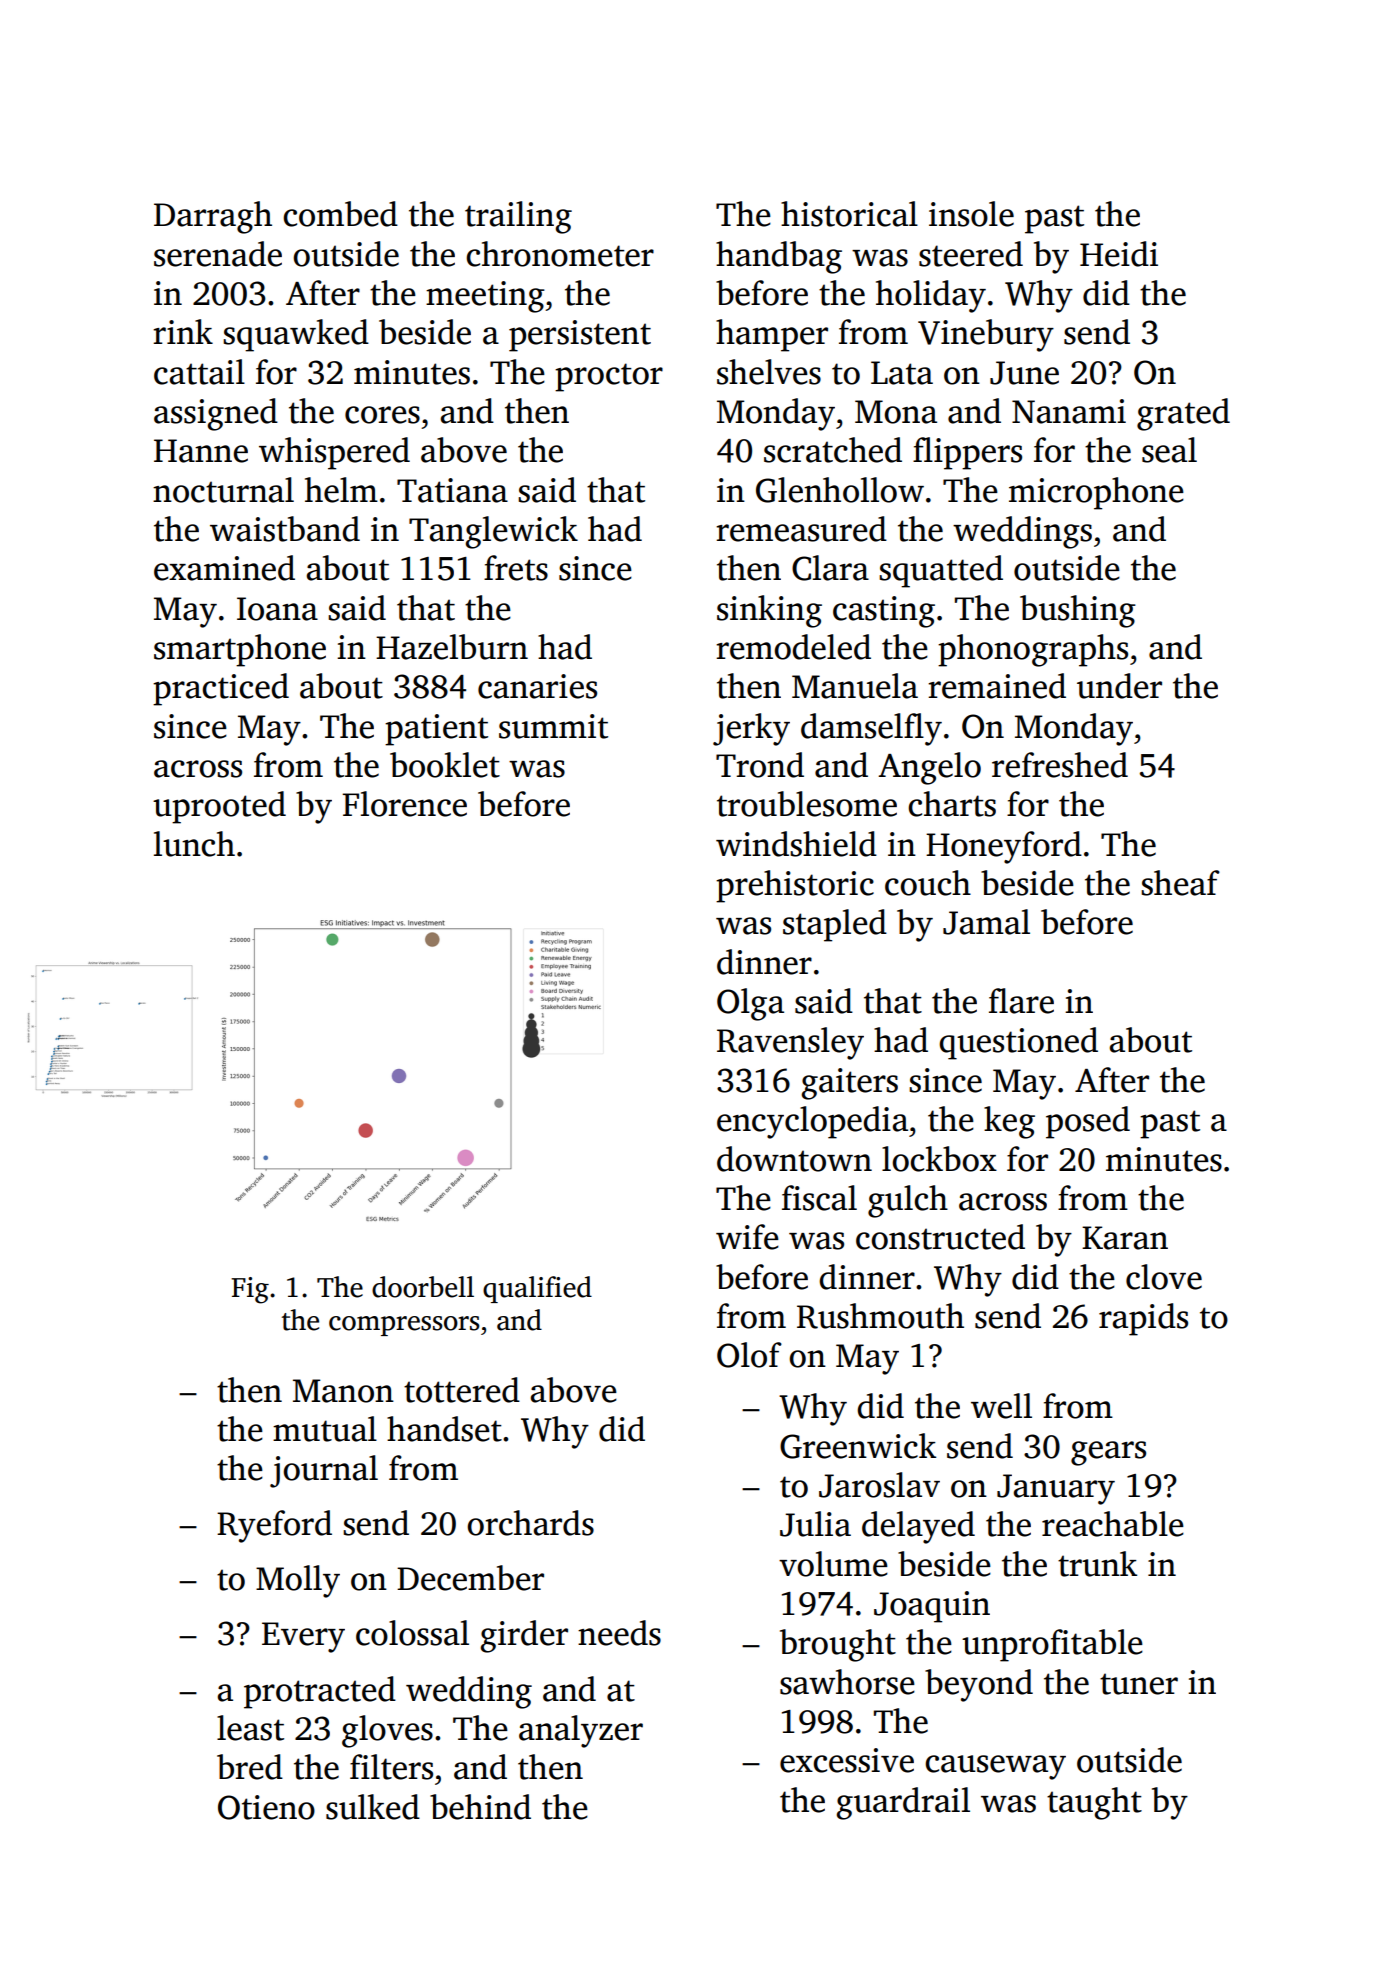  What do you see at coordinates (849, 214) in the document?
I see `historical` at bounding box center [849, 214].
